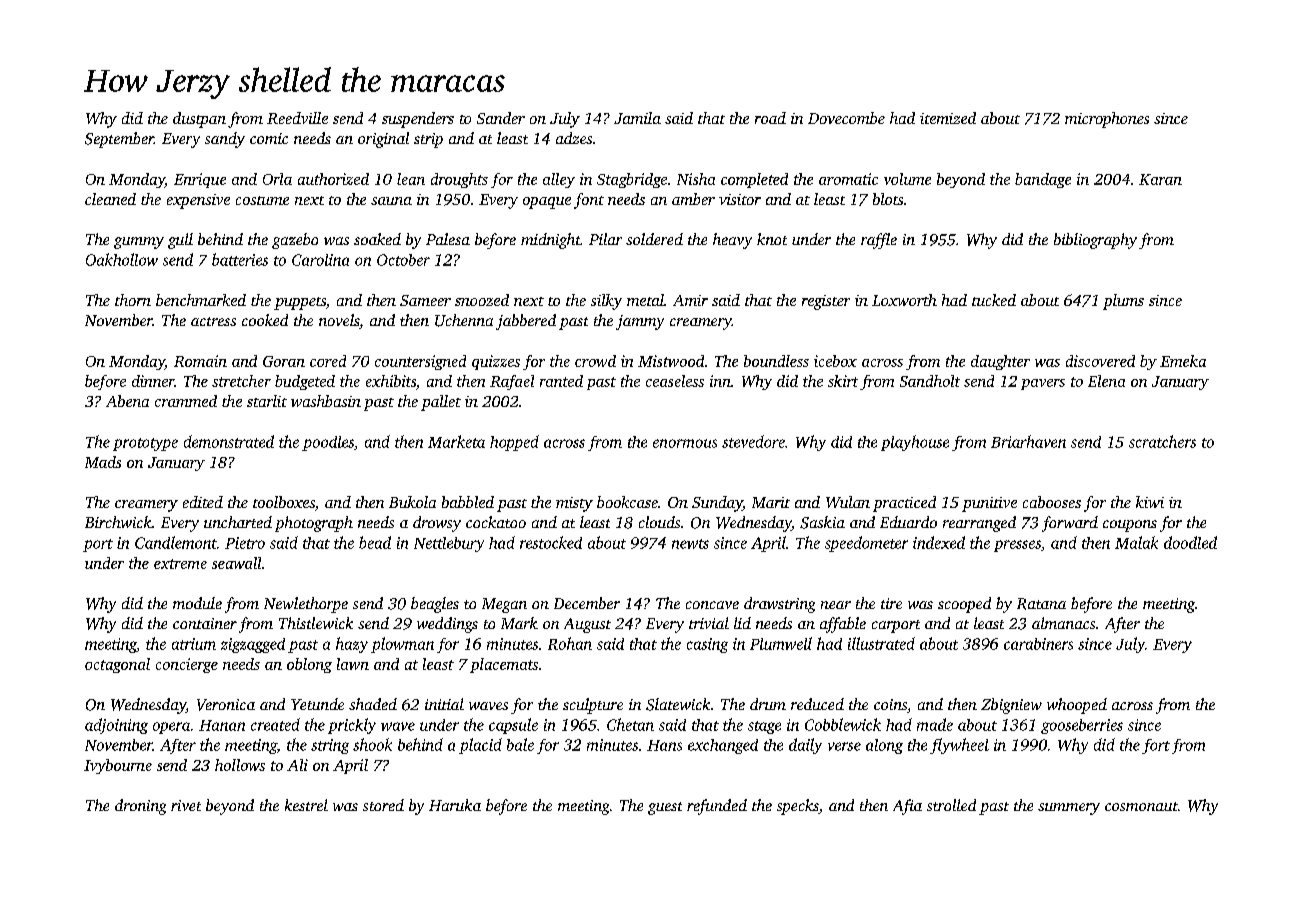  I want to click on thorn, so click(133, 300).
